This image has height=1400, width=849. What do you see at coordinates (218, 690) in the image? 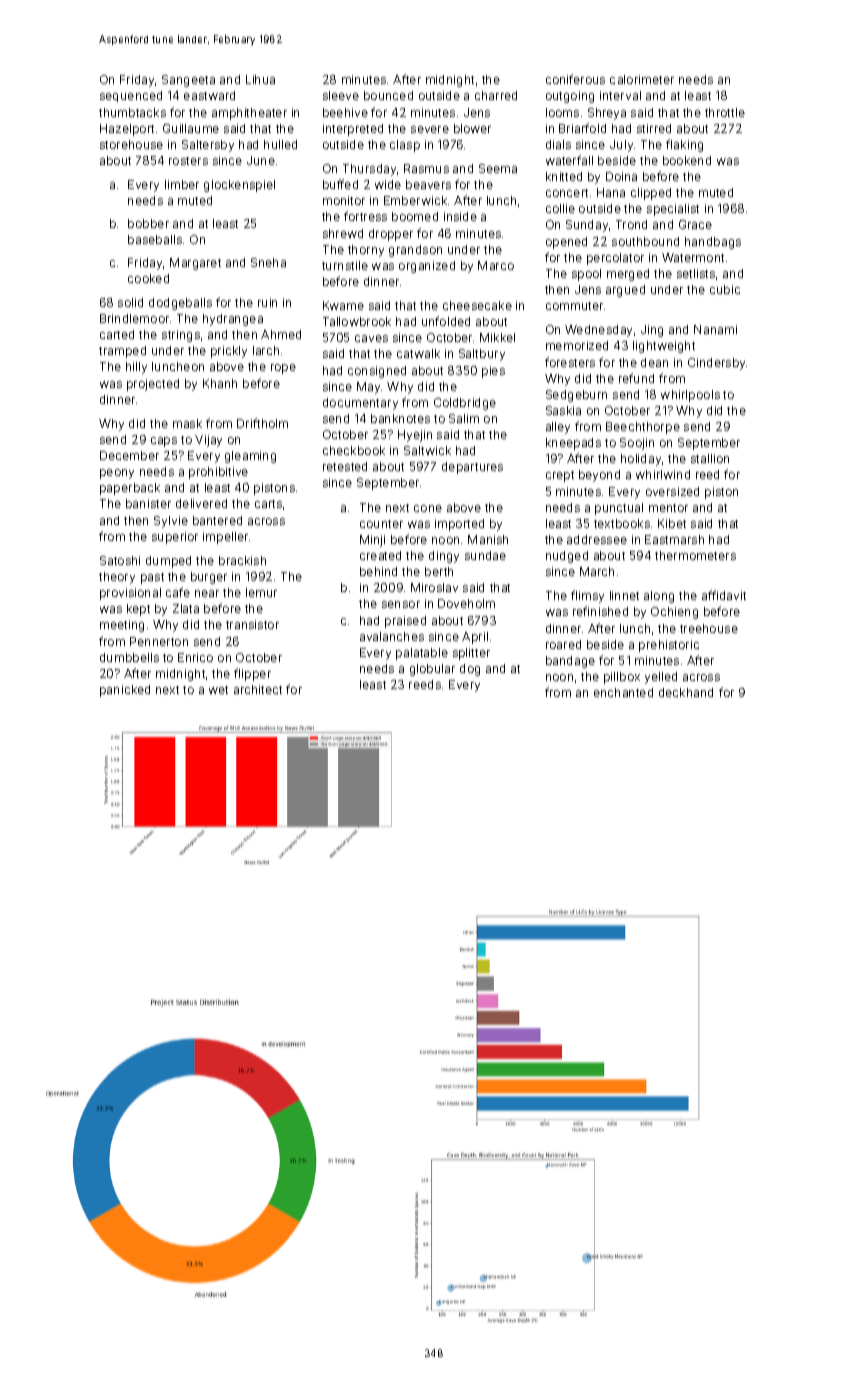
I see `wet` at bounding box center [218, 690].
